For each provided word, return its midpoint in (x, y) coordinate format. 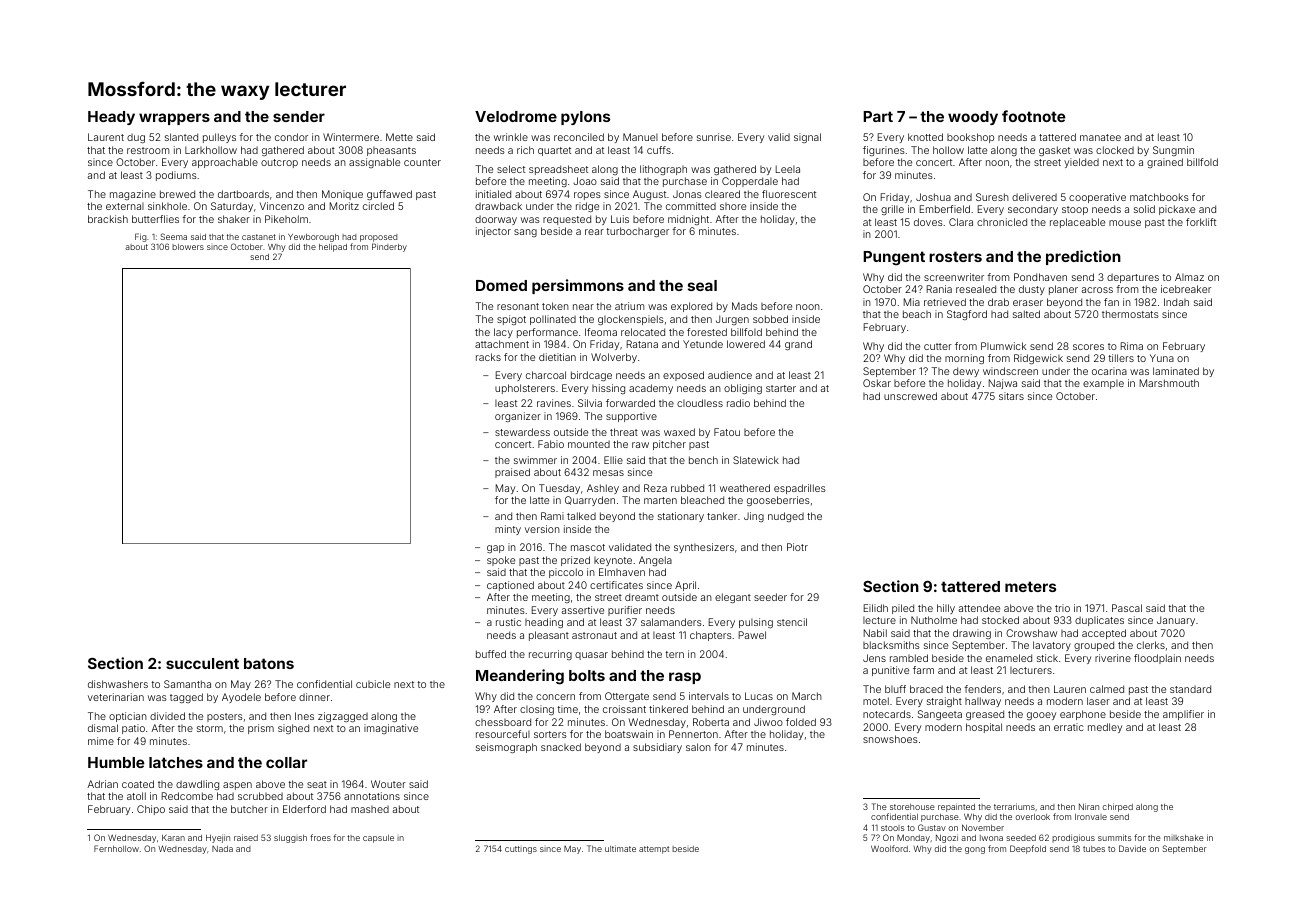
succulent (202, 663)
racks (488, 357)
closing (537, 710)
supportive (631, 417)
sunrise (714, 137)
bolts (587, 675)
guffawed (389, 195)
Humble (116, 762)
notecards (887, 714)
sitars (1011, 396)
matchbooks (1159, 197)
